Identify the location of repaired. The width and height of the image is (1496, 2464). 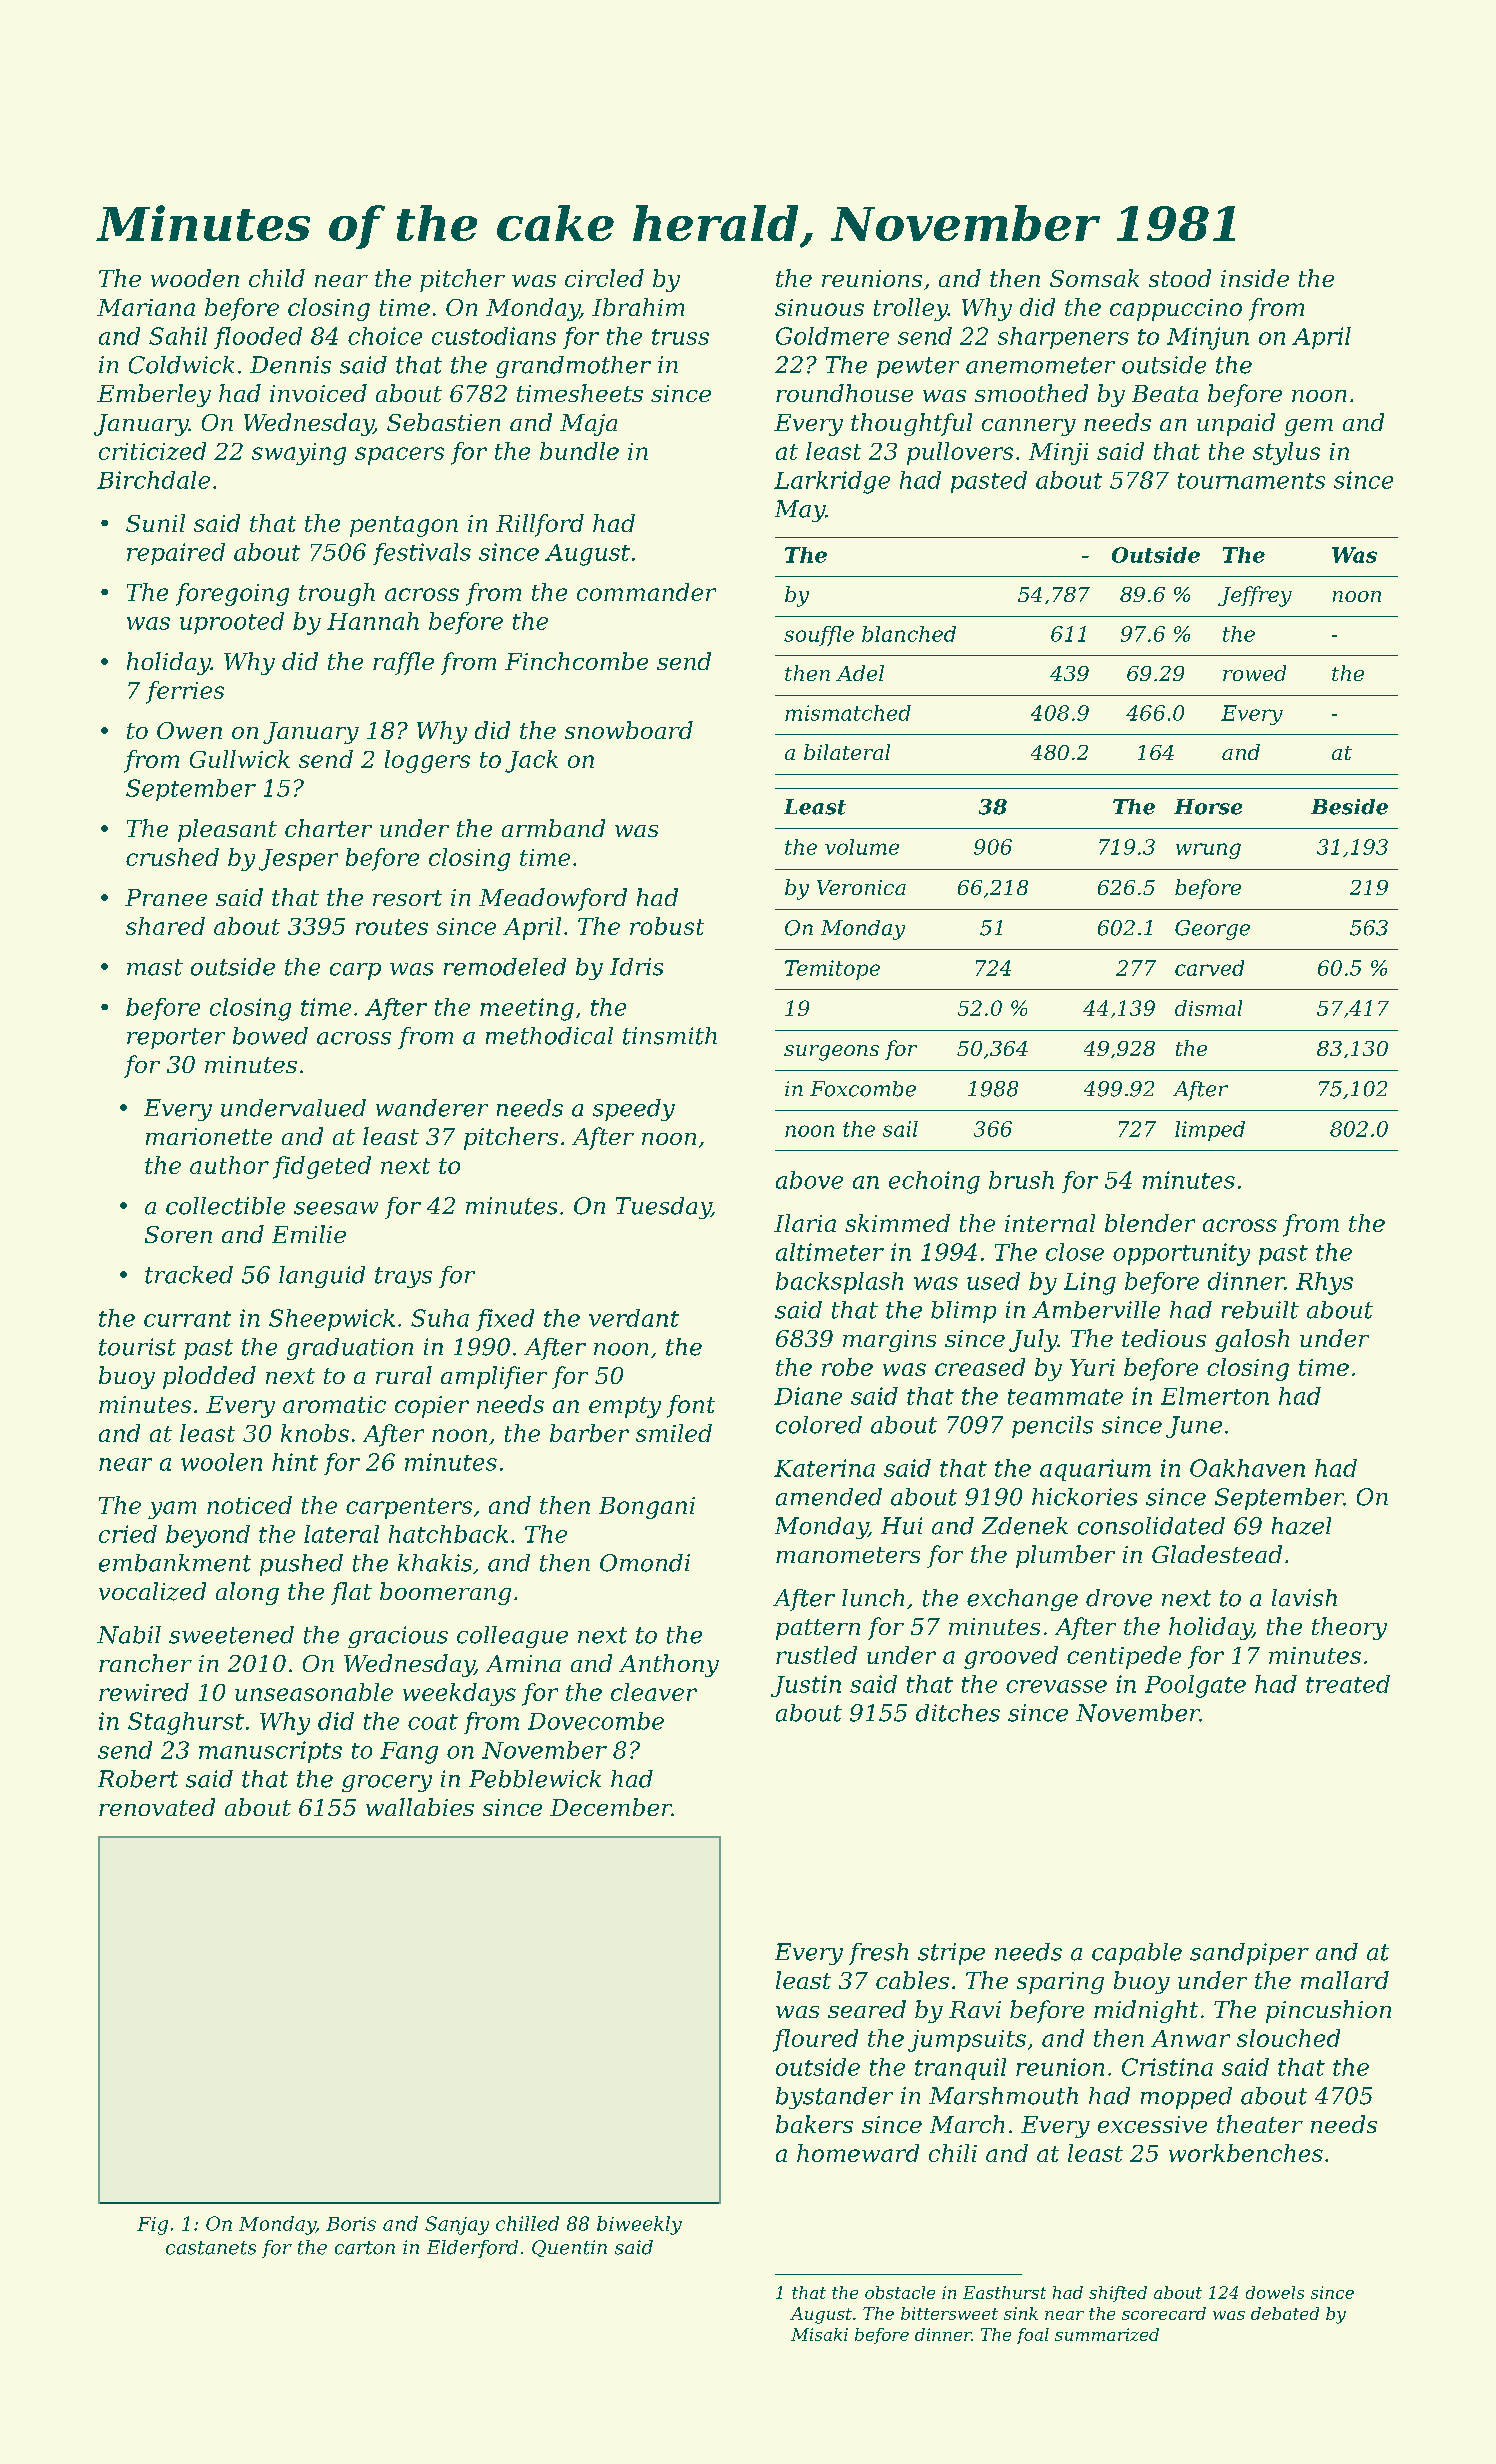
(176, 554).
